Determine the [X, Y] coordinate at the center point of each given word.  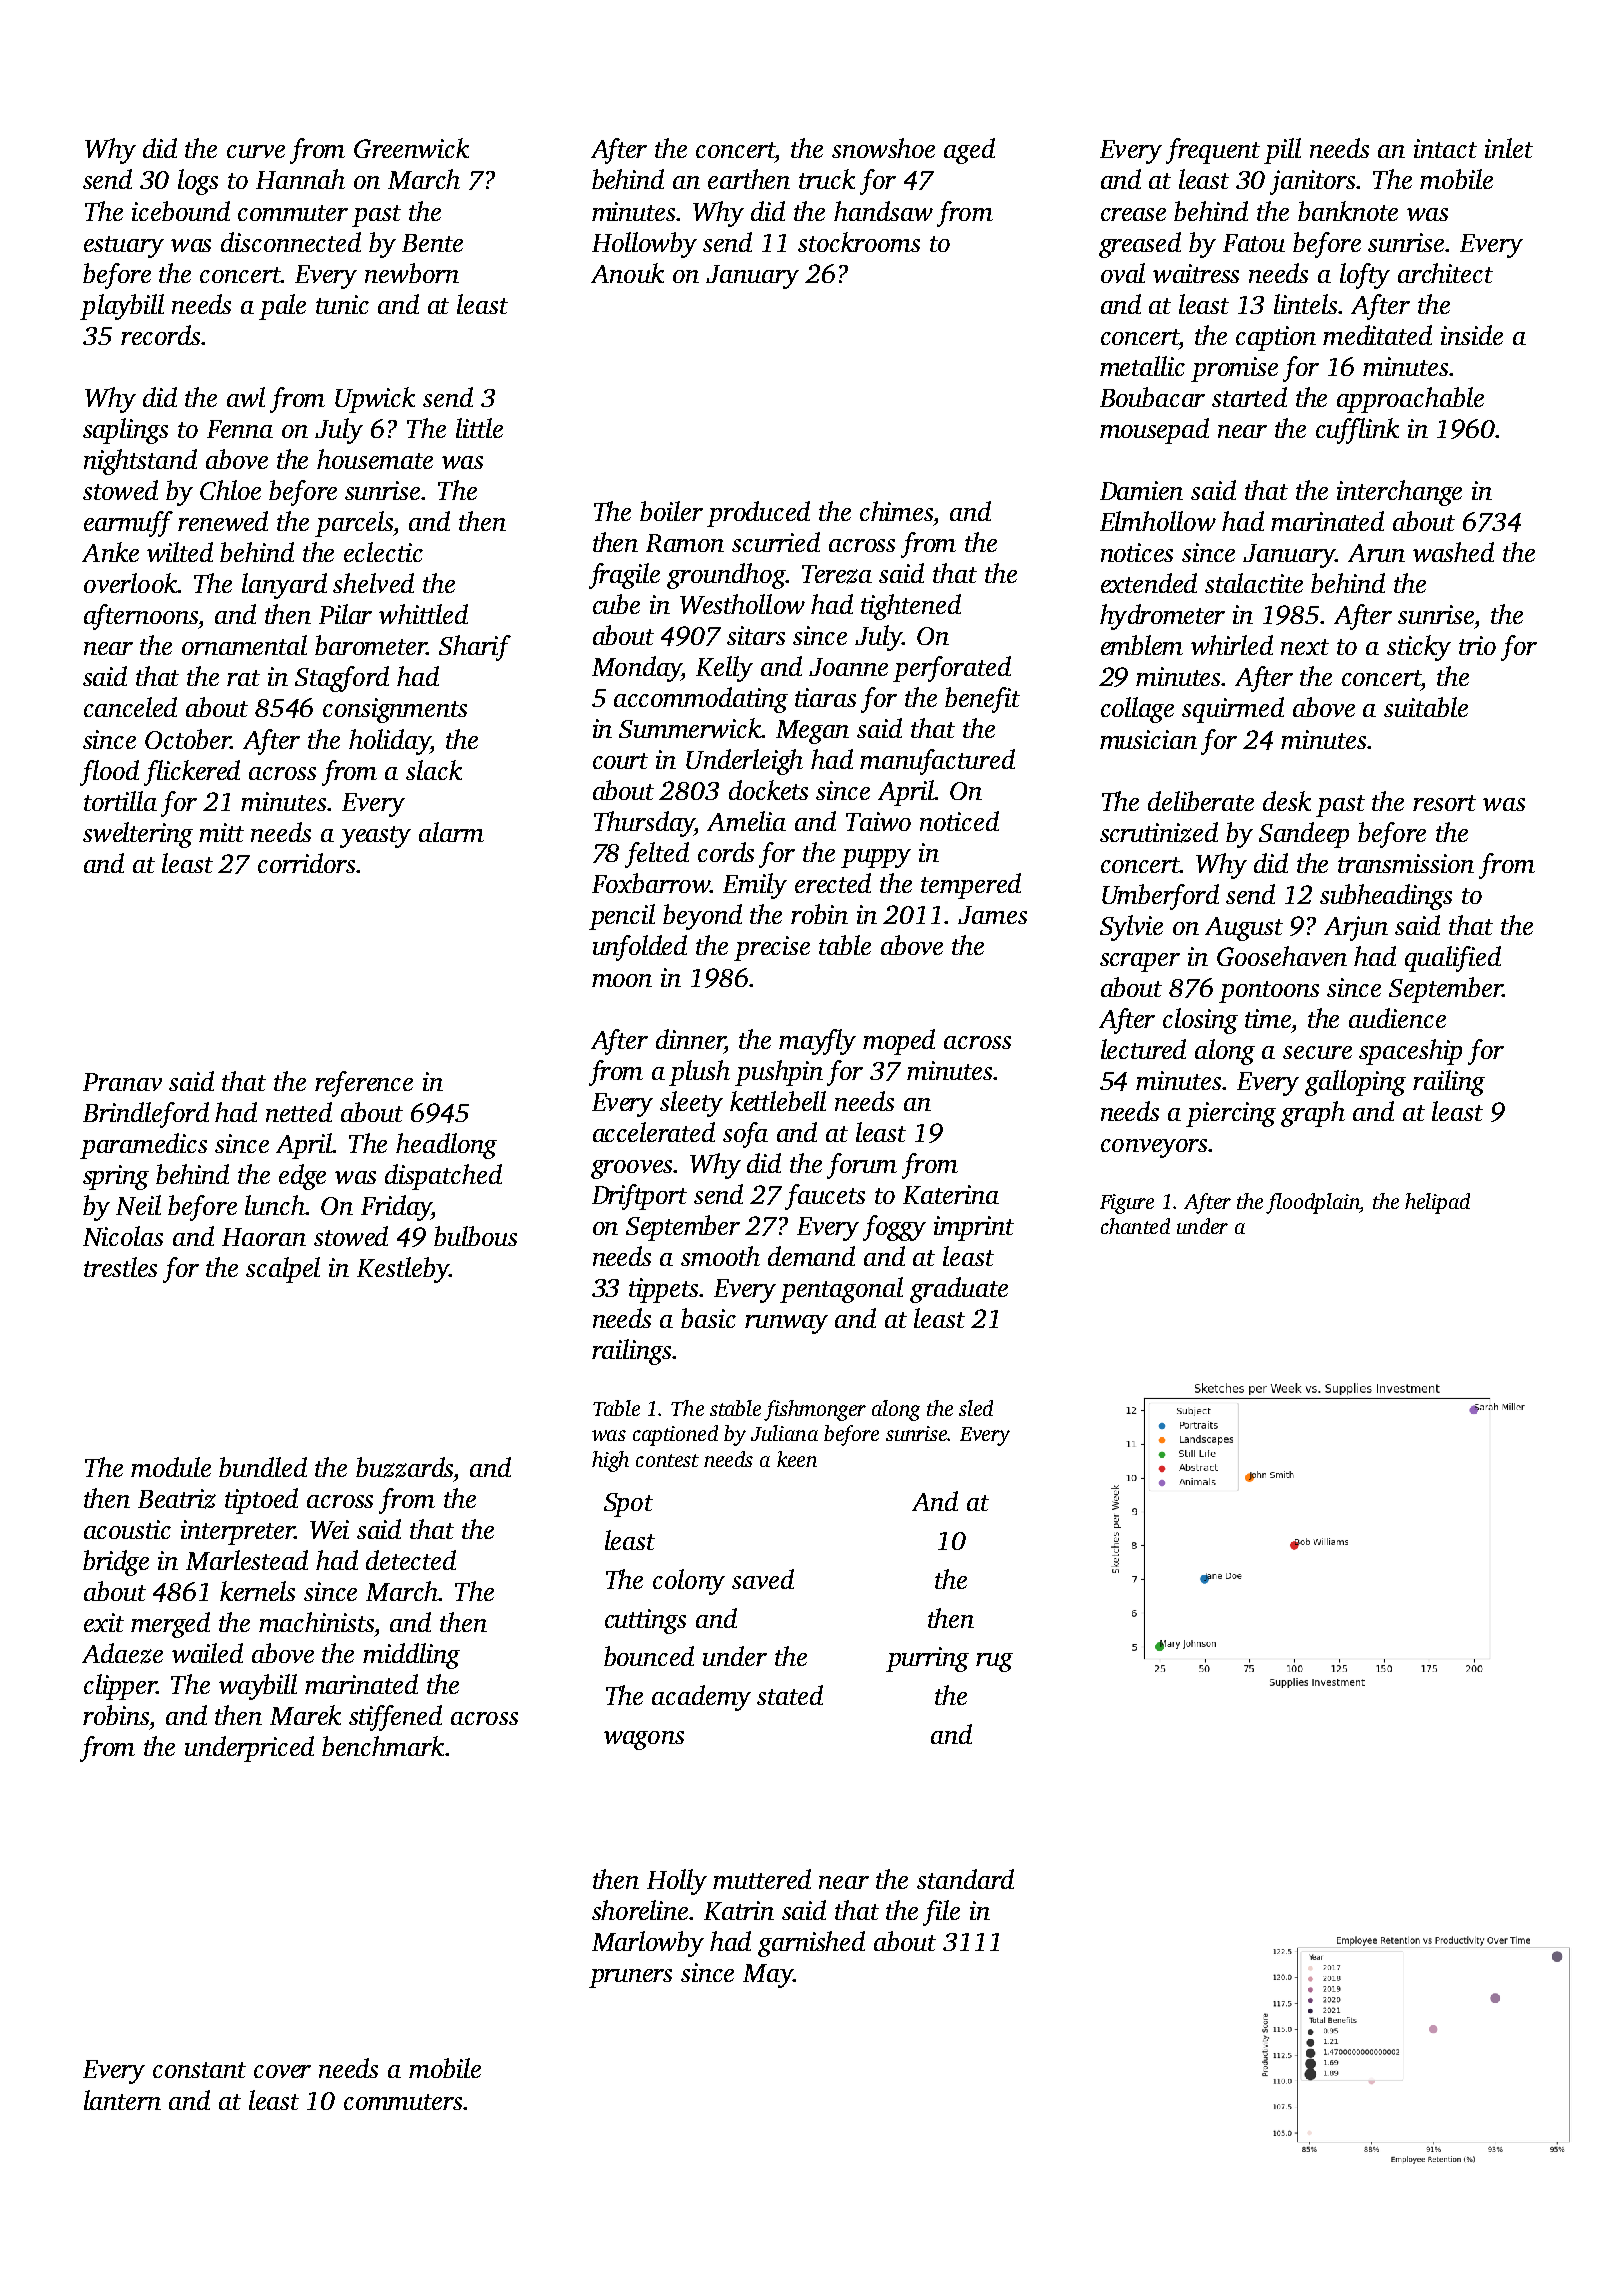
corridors [306, 863]
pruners [630, 1978]
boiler [671, 511]
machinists [316, 1622]
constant [199, 2070]
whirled [1232, 645]
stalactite [1254, 583]
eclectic [383, 552]
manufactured [937, 762]
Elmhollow [1158, 521]
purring [927, 1659]
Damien [1141, 490]
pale [282, 307]
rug [994, 1662]
